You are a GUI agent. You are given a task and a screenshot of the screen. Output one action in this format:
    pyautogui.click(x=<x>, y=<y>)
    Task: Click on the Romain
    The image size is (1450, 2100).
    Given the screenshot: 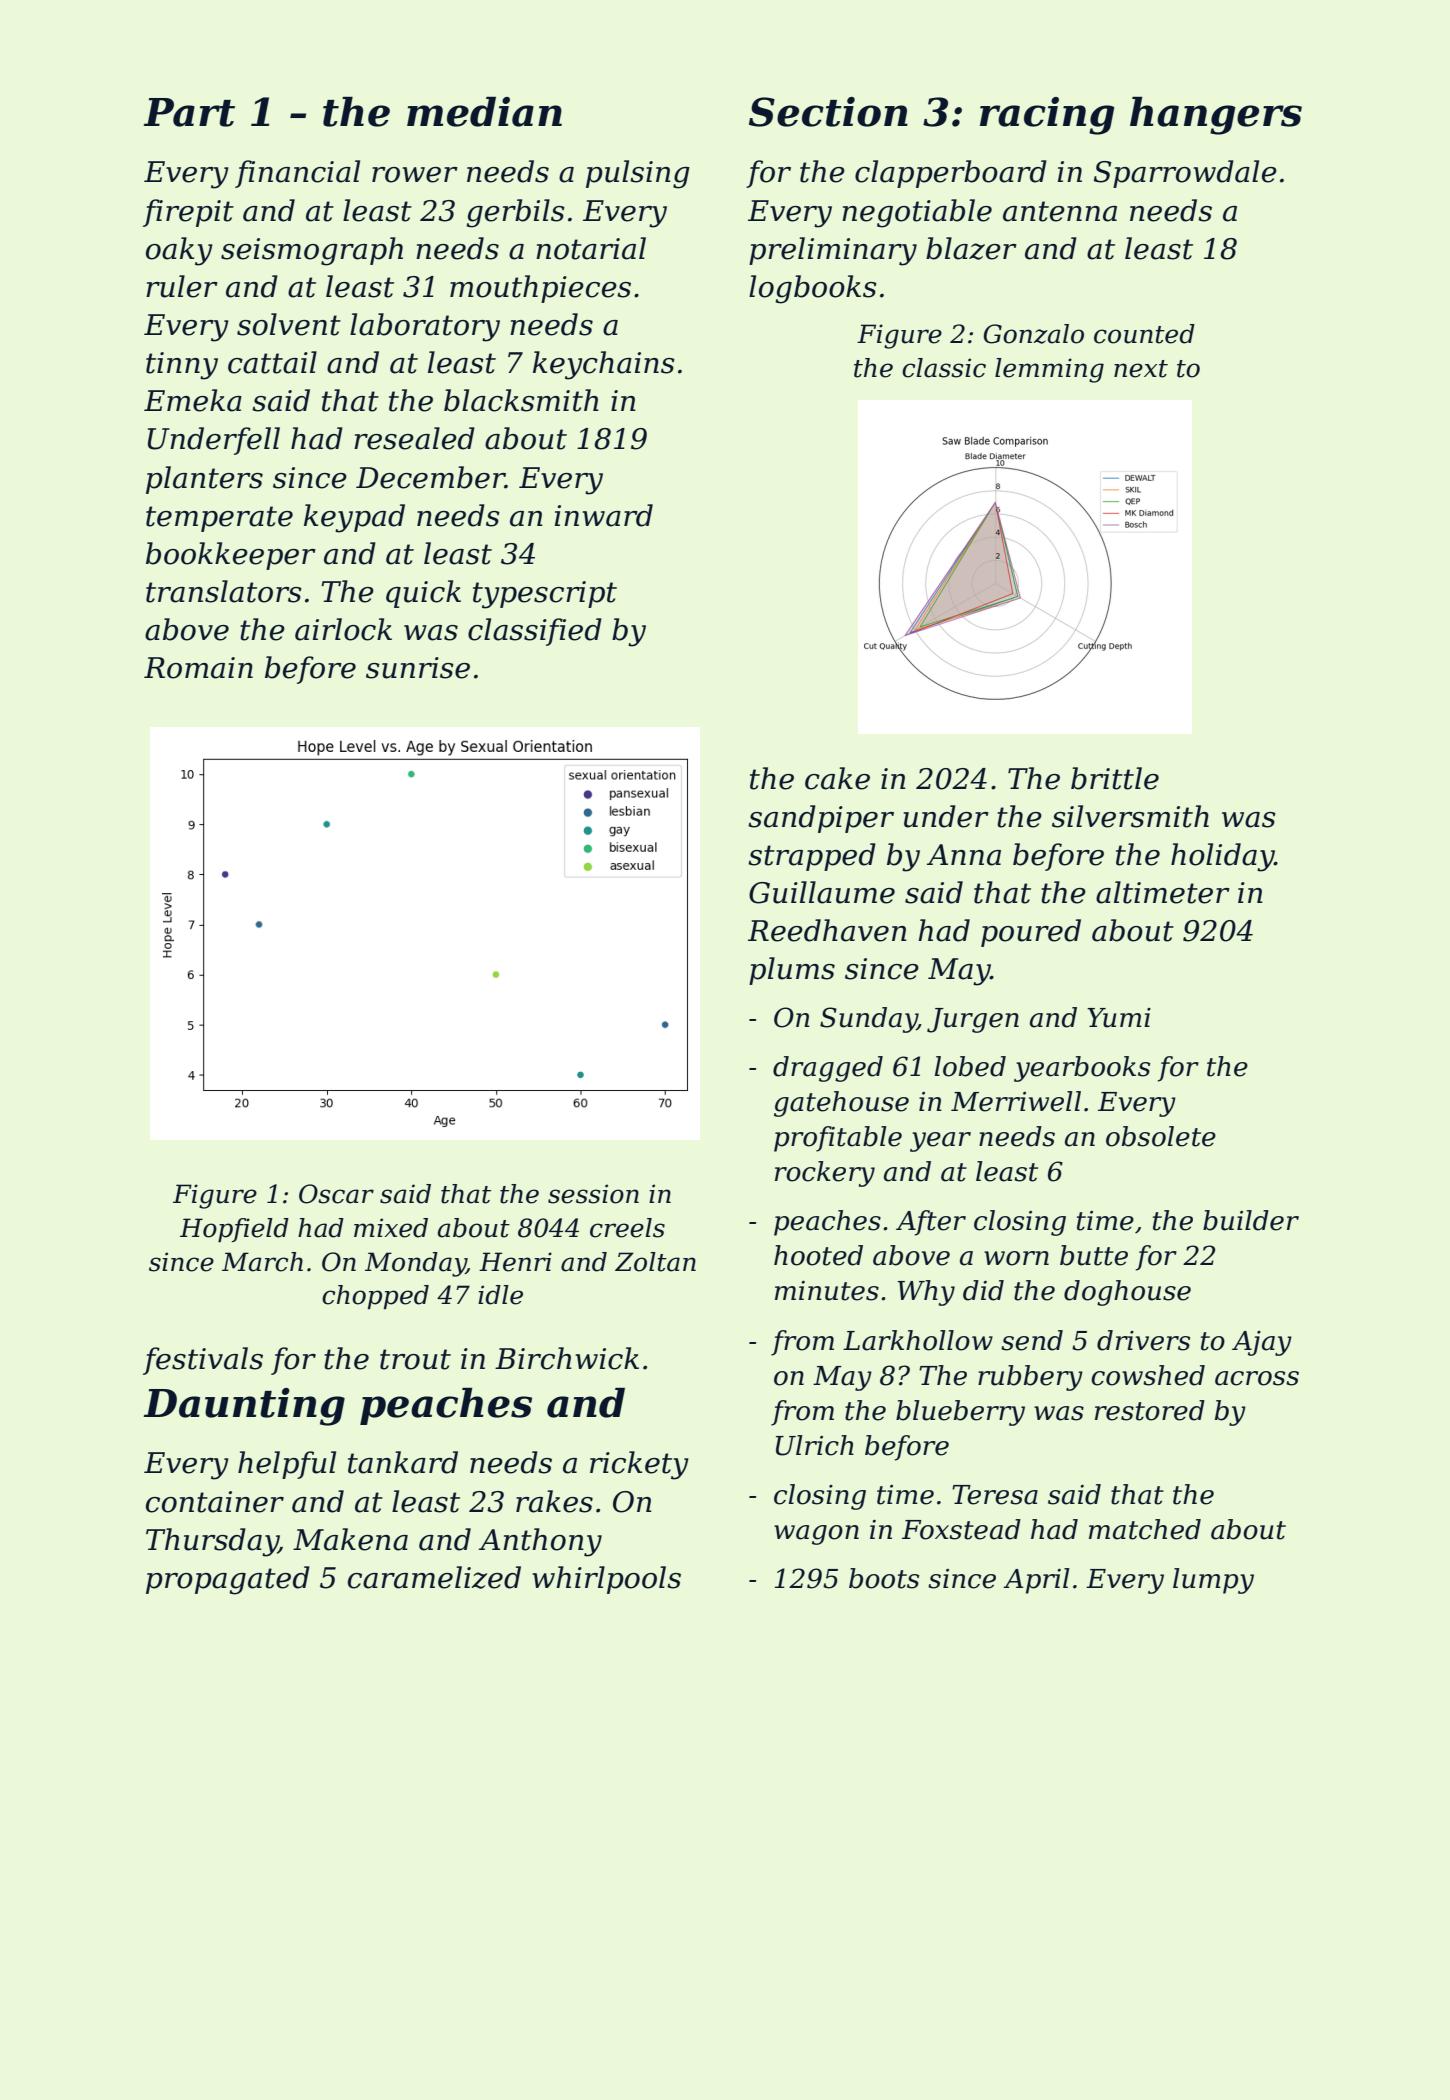 What is the action you would take?
    pyautogui.click(x=198, y=668)
